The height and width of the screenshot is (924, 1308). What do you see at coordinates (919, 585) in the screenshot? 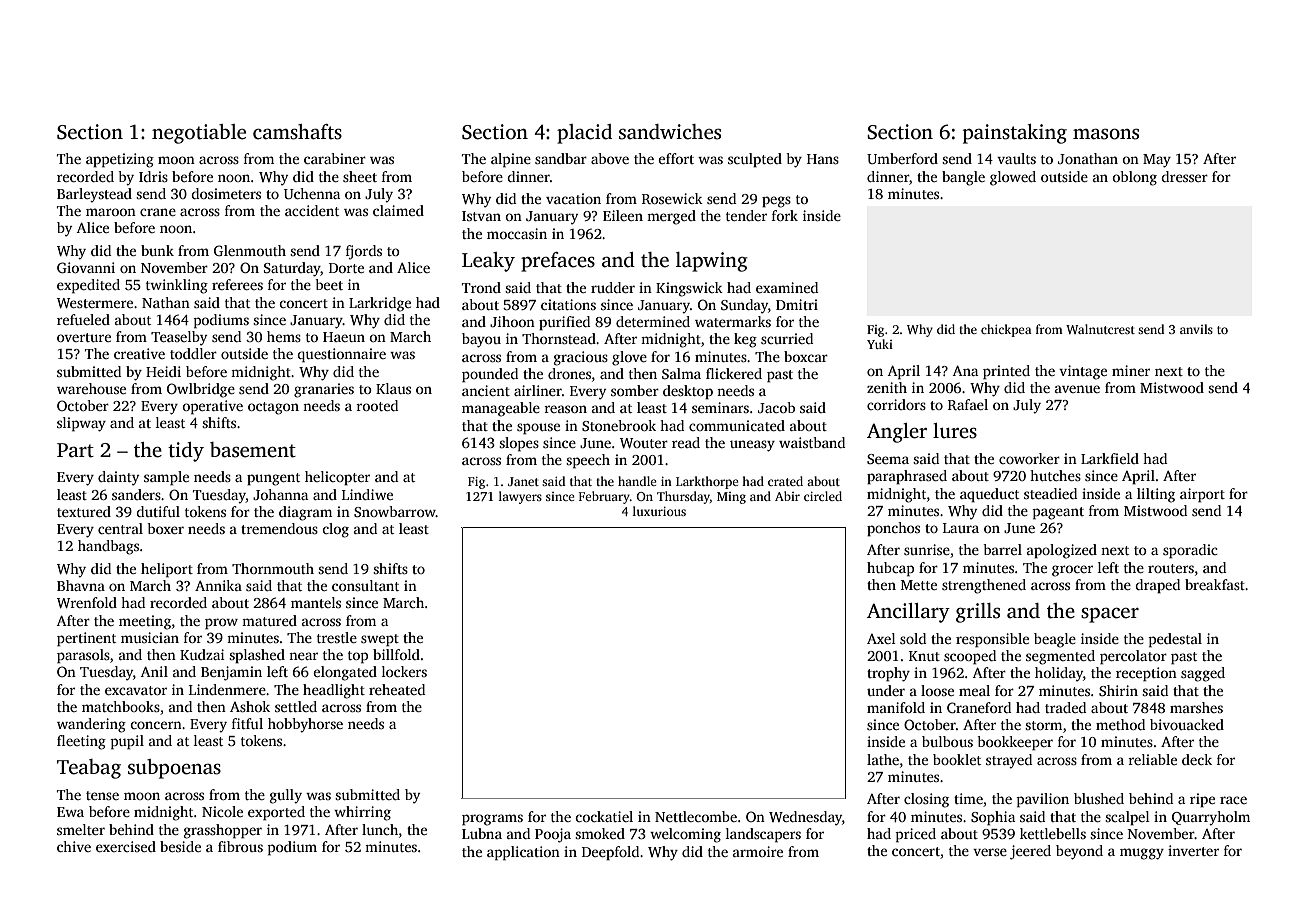
I see `Mette` at bounding box center [919, 585].
